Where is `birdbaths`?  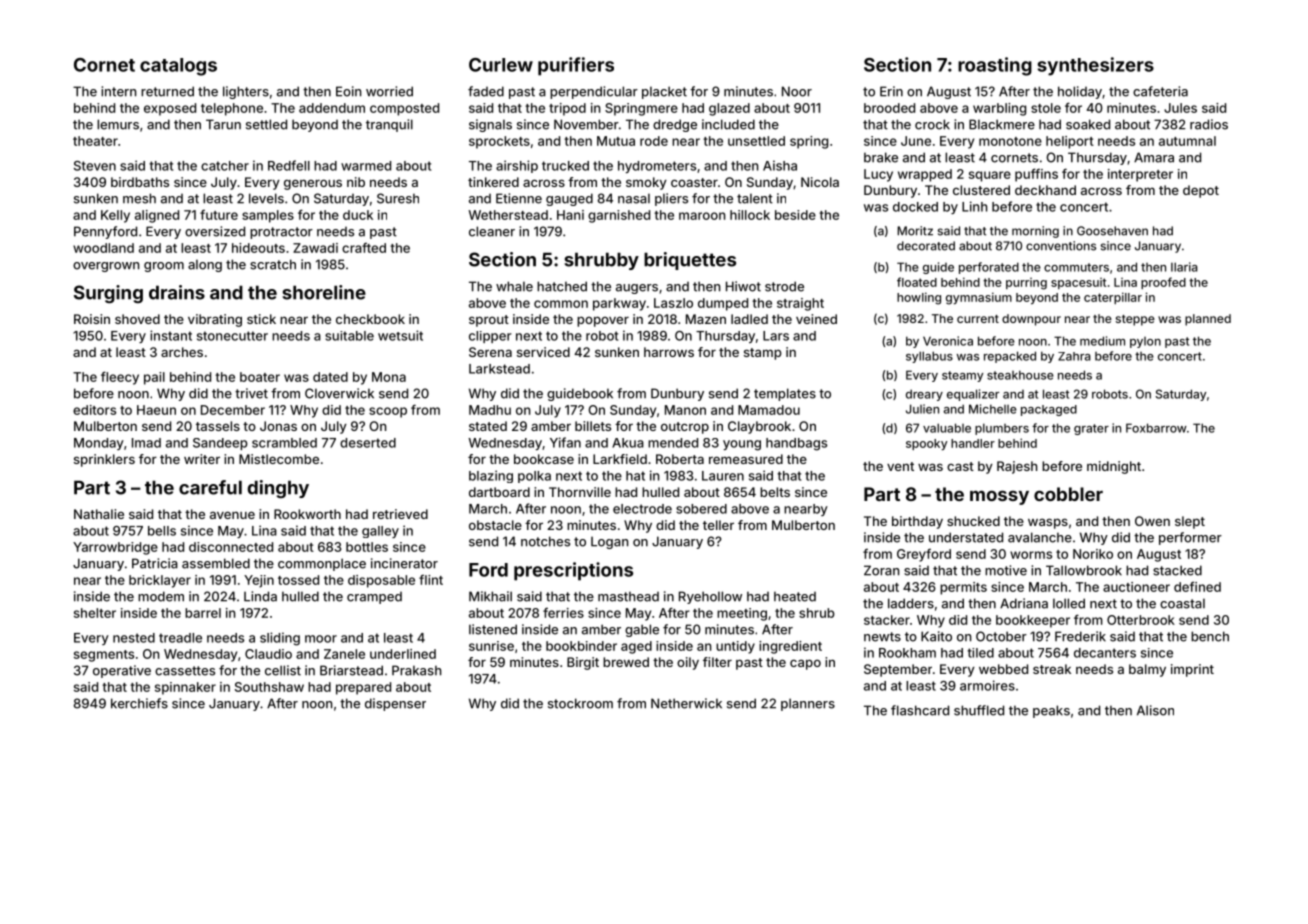
birdbaths is located at coordinates (140, 182).
